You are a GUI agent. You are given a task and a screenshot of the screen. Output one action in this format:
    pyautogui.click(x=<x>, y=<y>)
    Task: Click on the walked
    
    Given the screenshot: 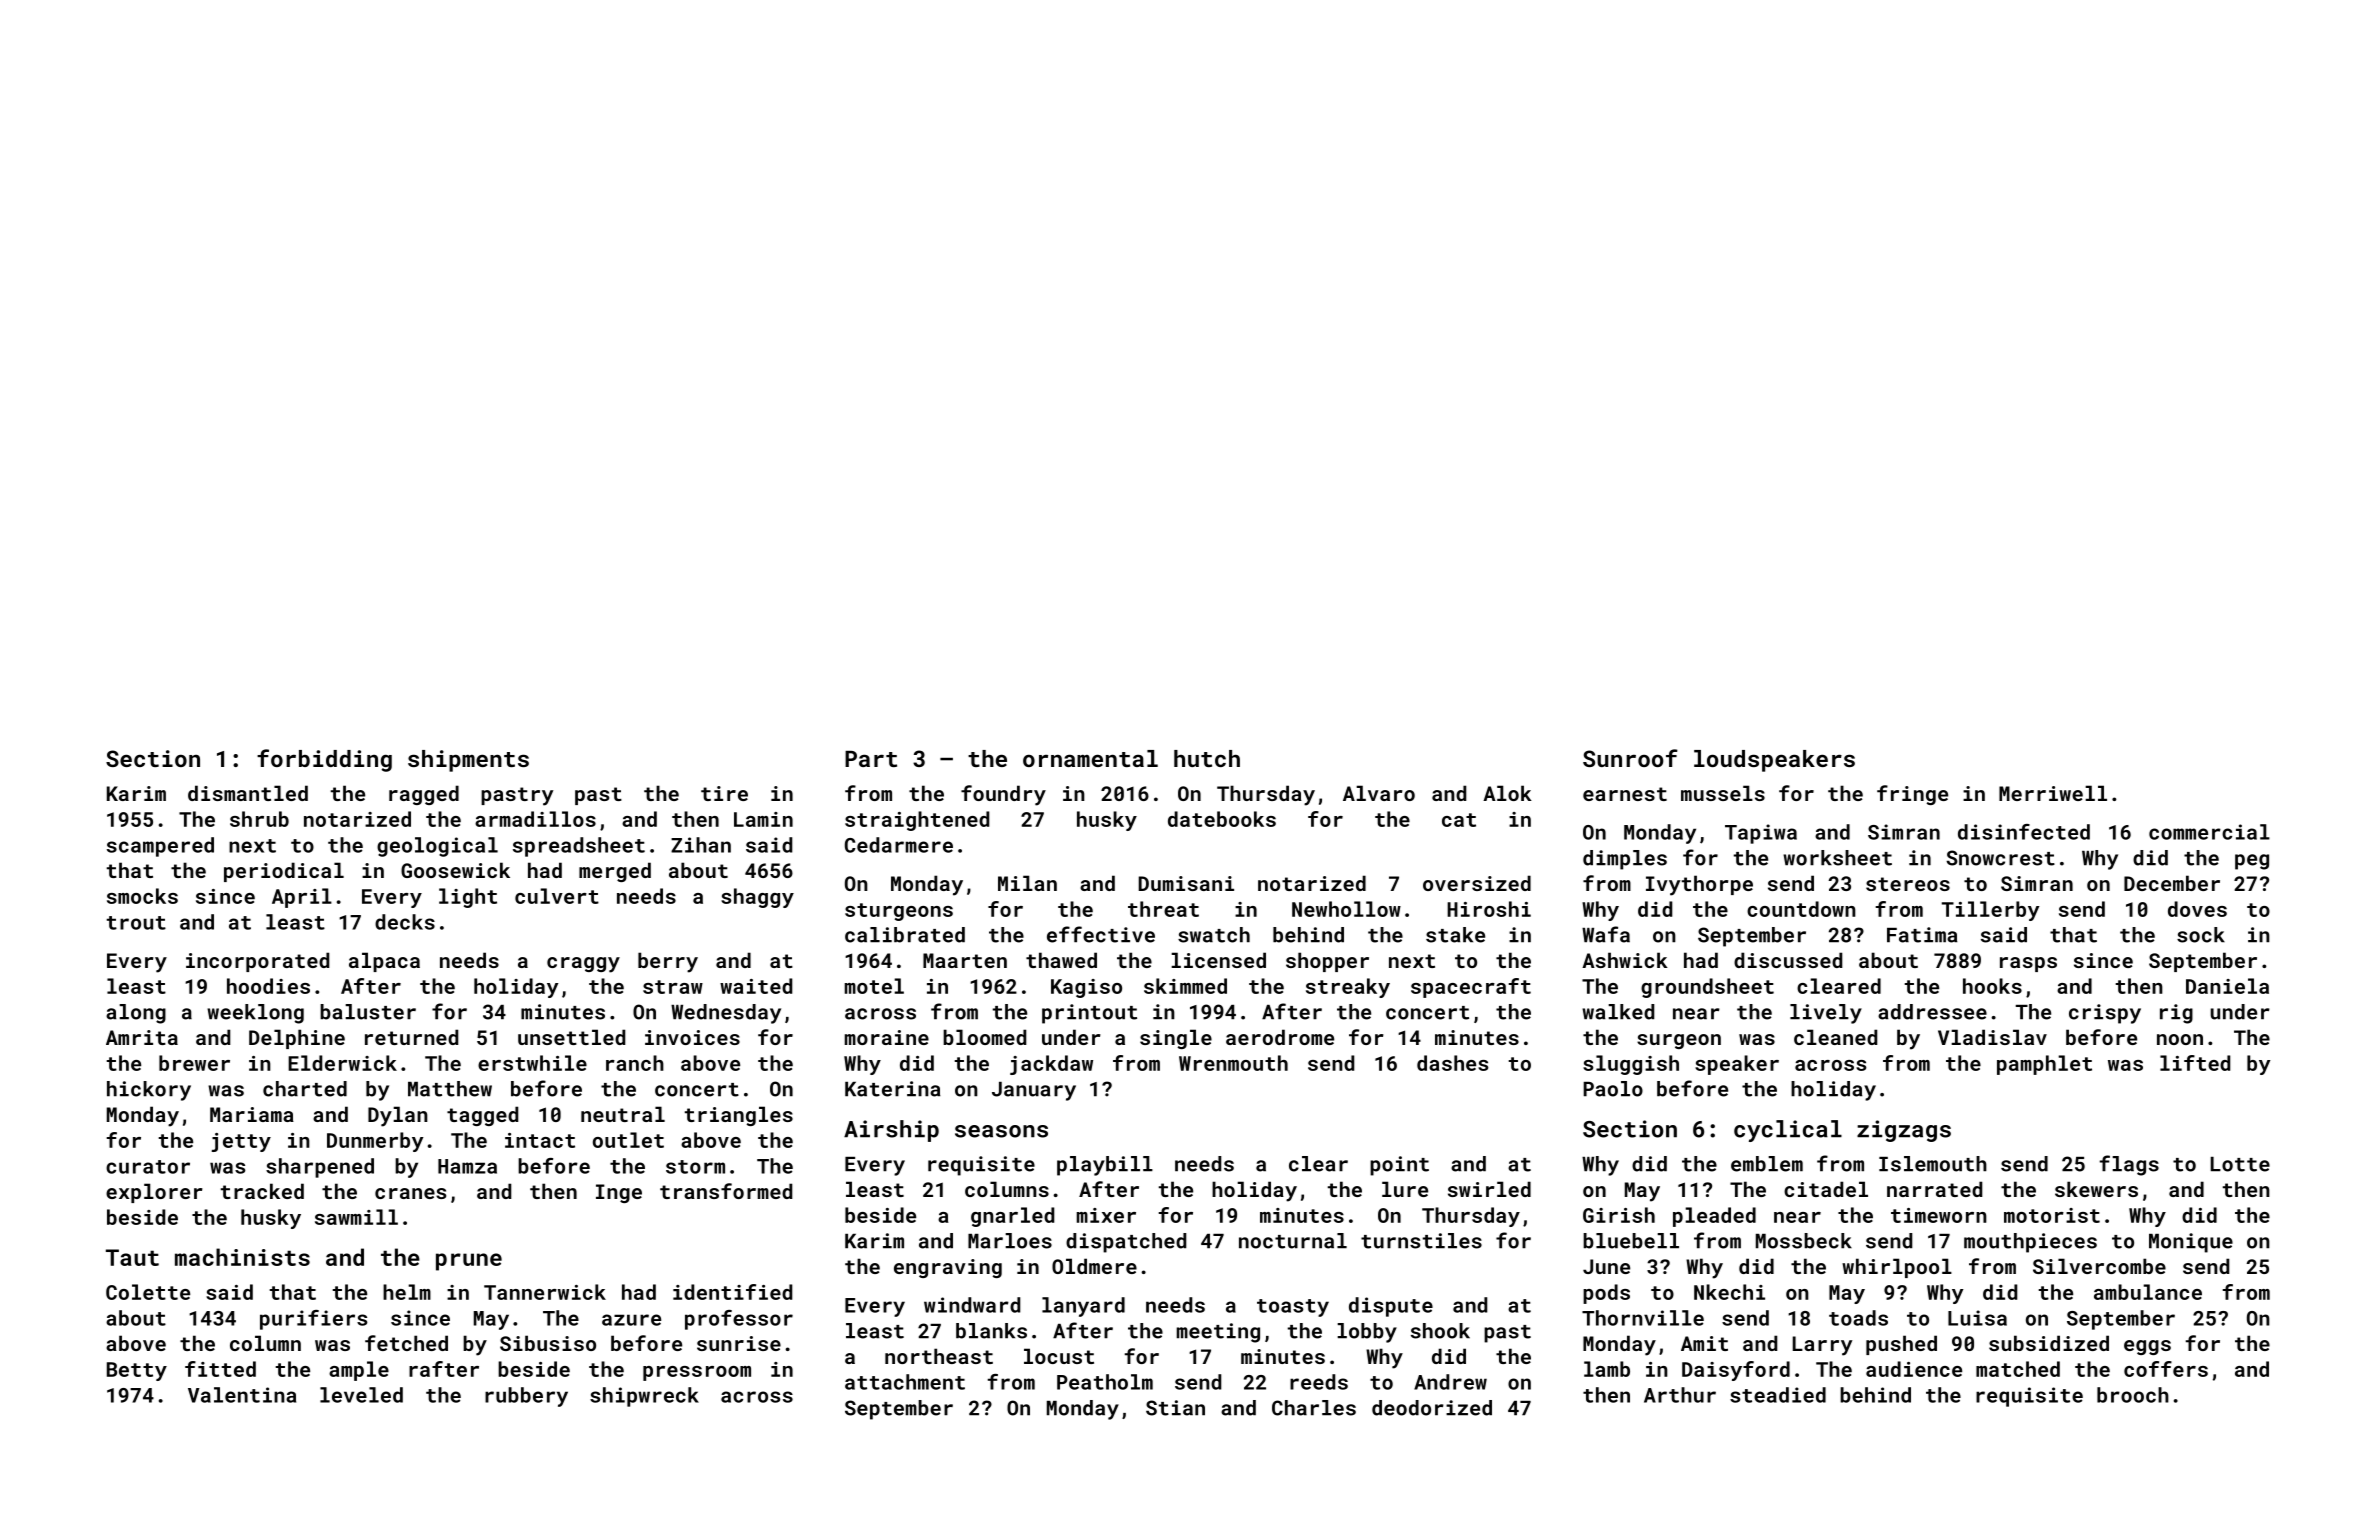 What is the action you would take?
    pyautogui.click(x=1618, y=1012)
